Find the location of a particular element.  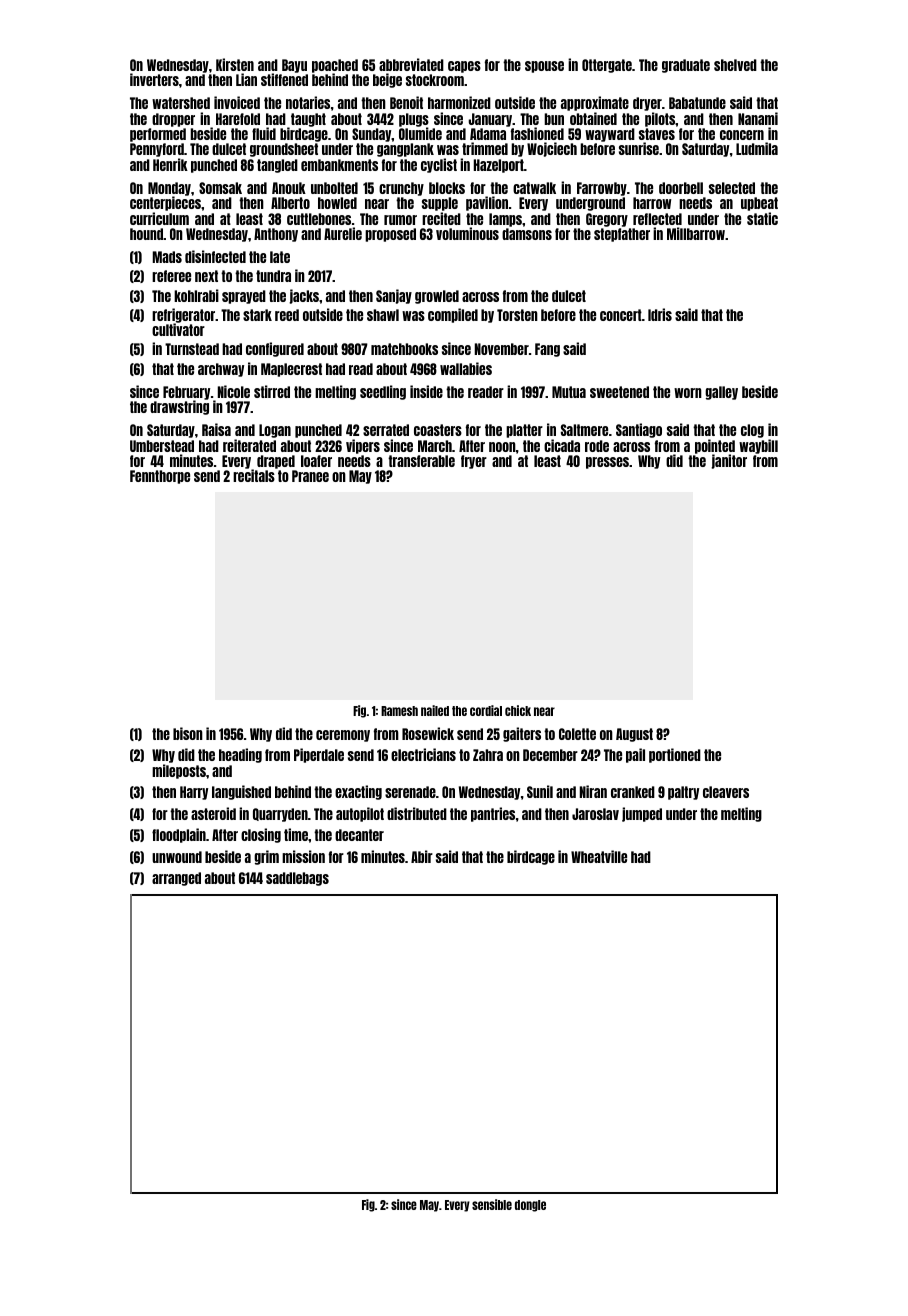

Wheatville is located at coordinates (599, 856).
